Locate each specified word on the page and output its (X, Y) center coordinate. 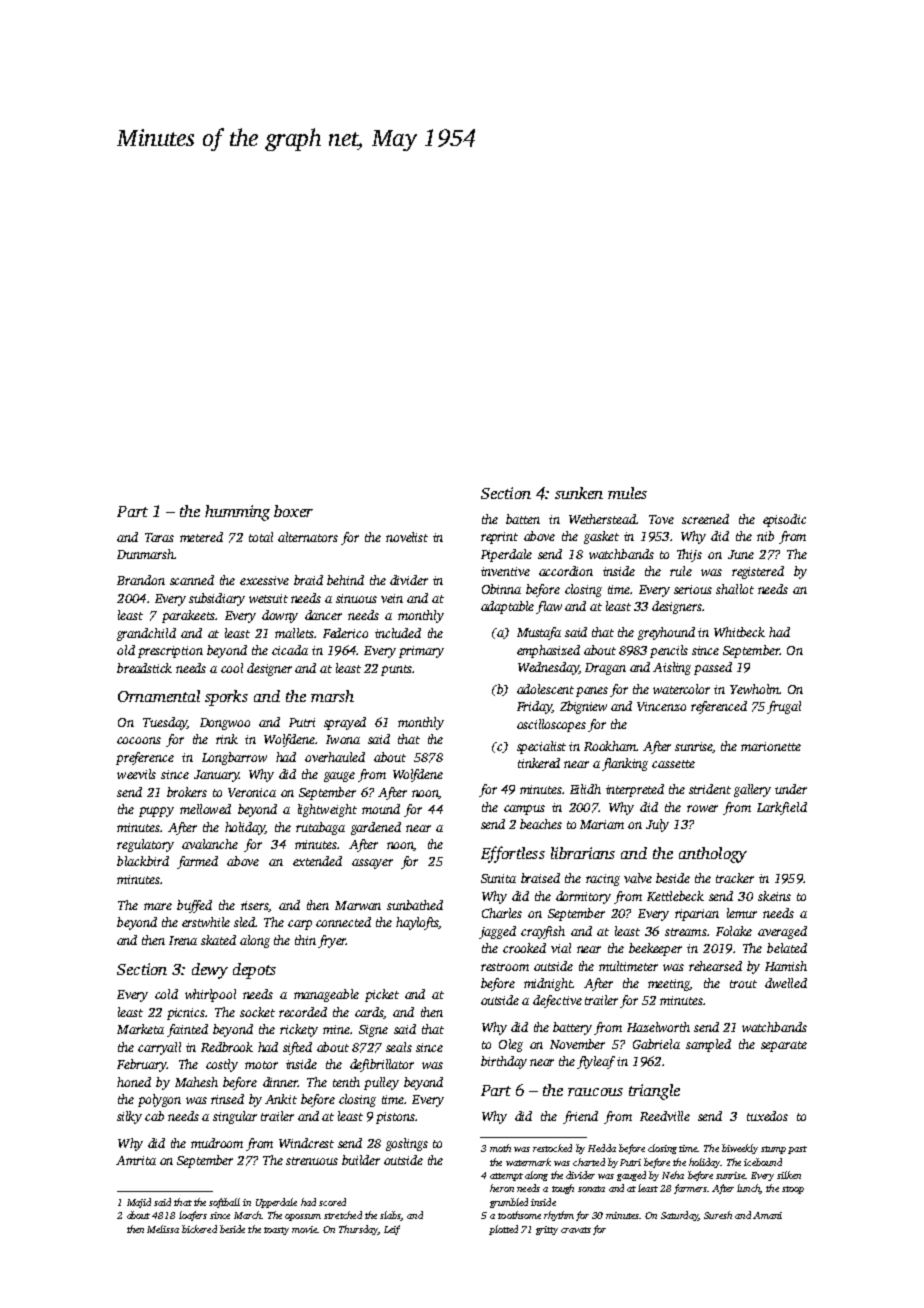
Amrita (136, 1160)
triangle (654, 1092)
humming (237, 513)
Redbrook (227, 1047)
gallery (752, 790)
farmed (197, 862)
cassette (673, 764)
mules (627, 493)
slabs (390, 1216)
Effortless (513, 854)
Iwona (343, 739)
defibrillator (382, 1065)
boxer (293, 511)
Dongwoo (225, 724)
